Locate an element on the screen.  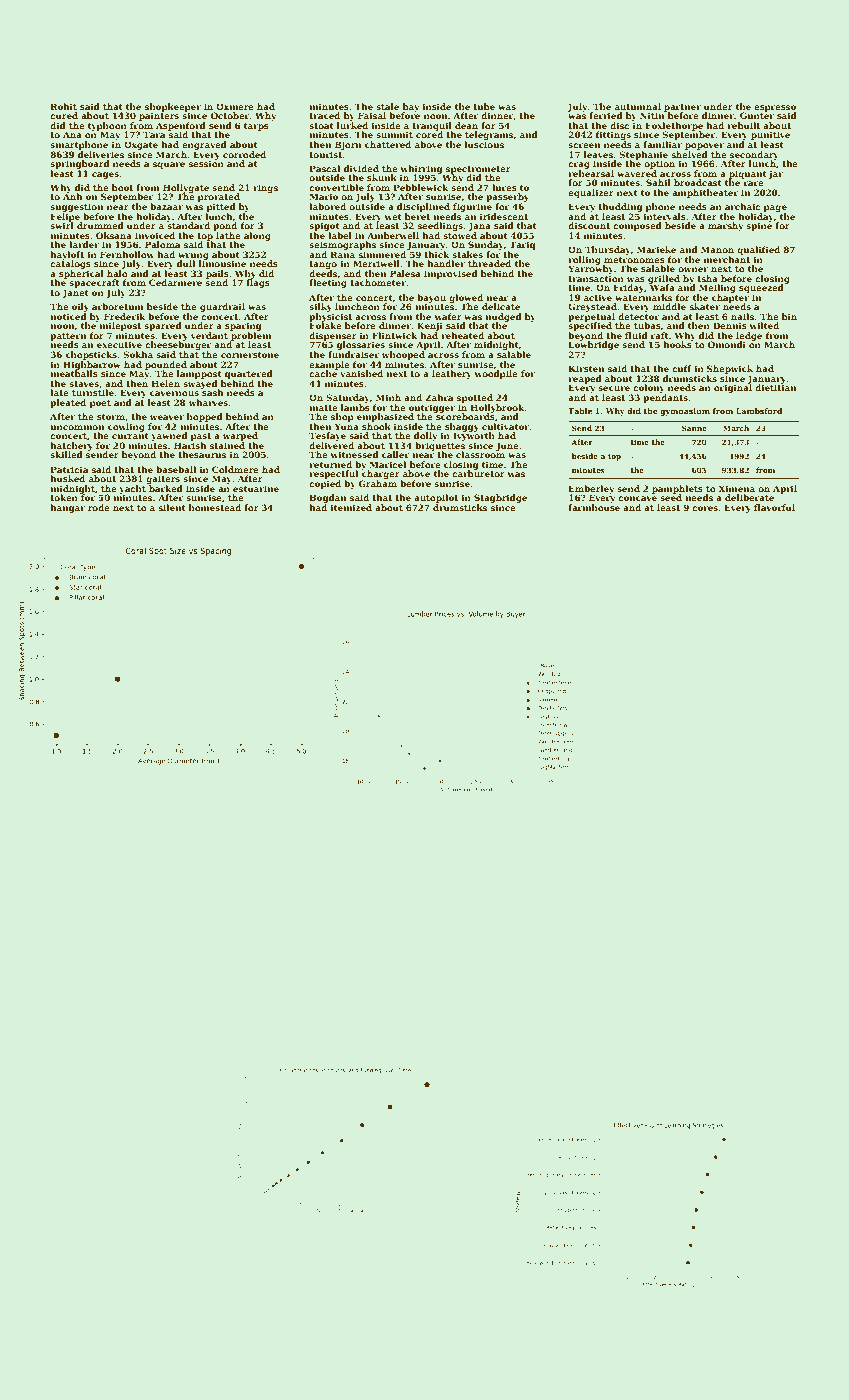
squeezed is located at coordinates (761, 288).
